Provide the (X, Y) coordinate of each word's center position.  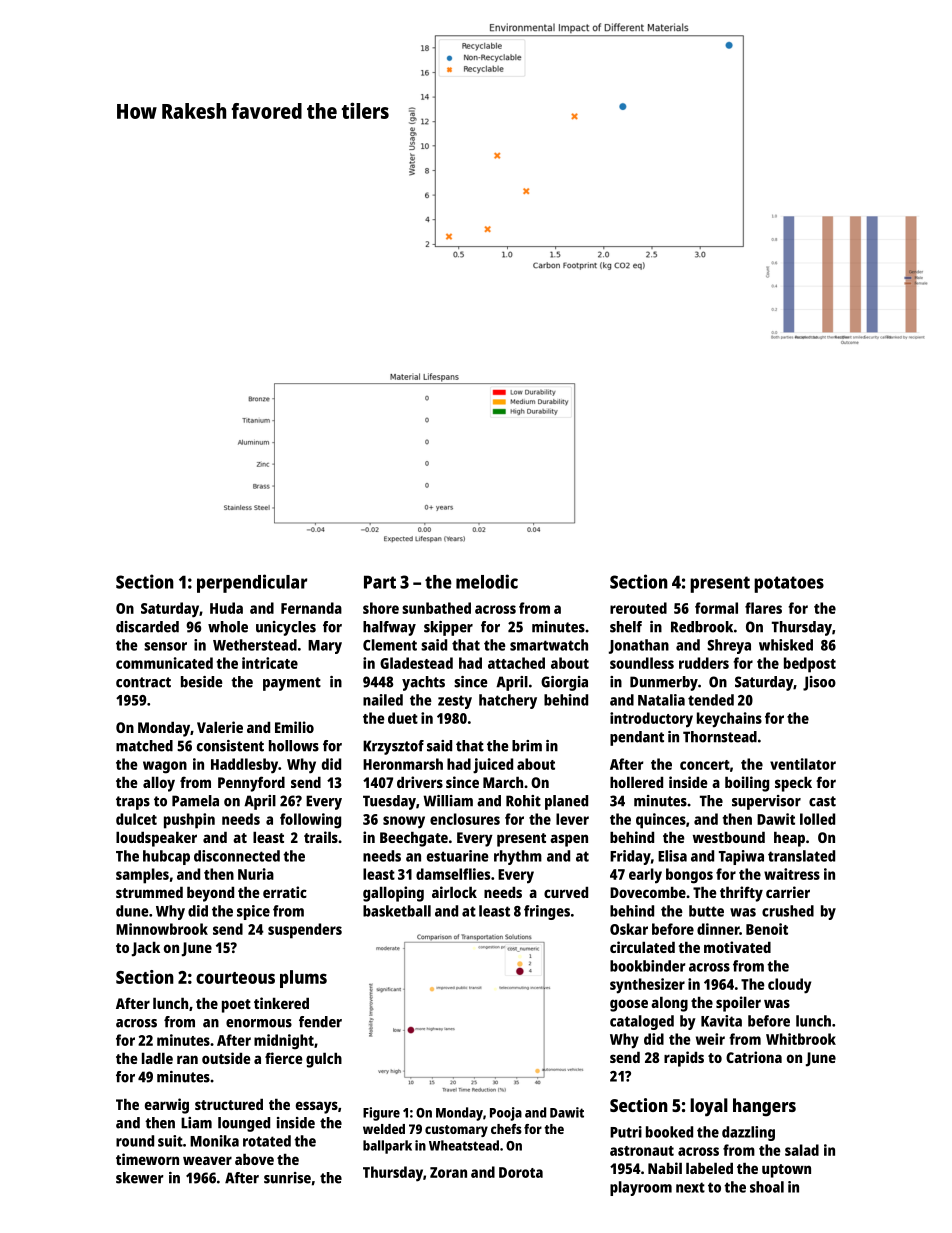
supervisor (766, 802)
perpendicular (252, 583)
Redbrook (702, 627)
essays (317, 1107)
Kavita (721, 1021)
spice (253, 912)
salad (802, 1150)
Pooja (506, 1114)
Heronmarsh (403, 764)
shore (381, 608)
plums (303, 979)
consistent (230, 746)
